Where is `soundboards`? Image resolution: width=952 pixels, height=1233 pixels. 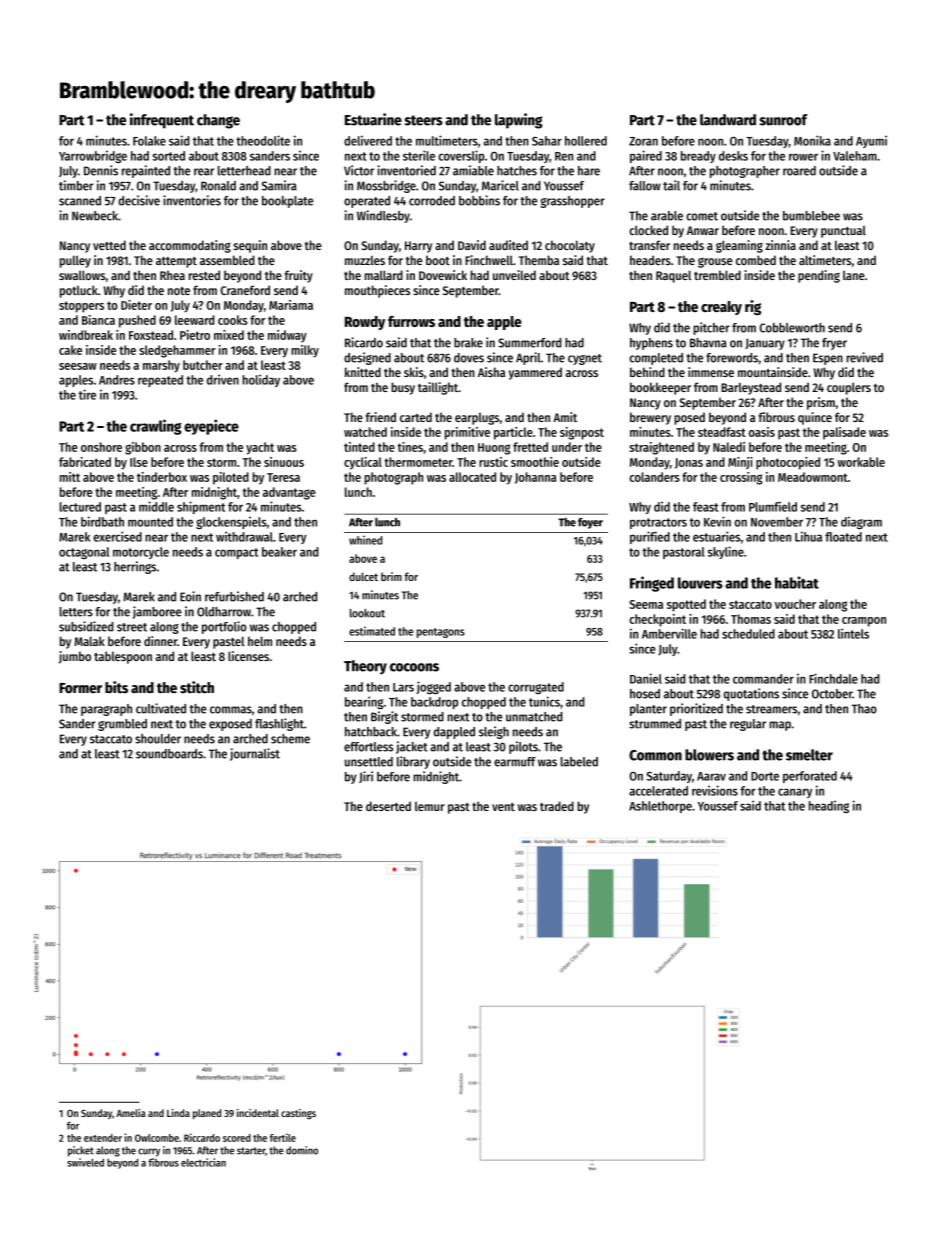 soundboards is located at coordinates (169, 754).
